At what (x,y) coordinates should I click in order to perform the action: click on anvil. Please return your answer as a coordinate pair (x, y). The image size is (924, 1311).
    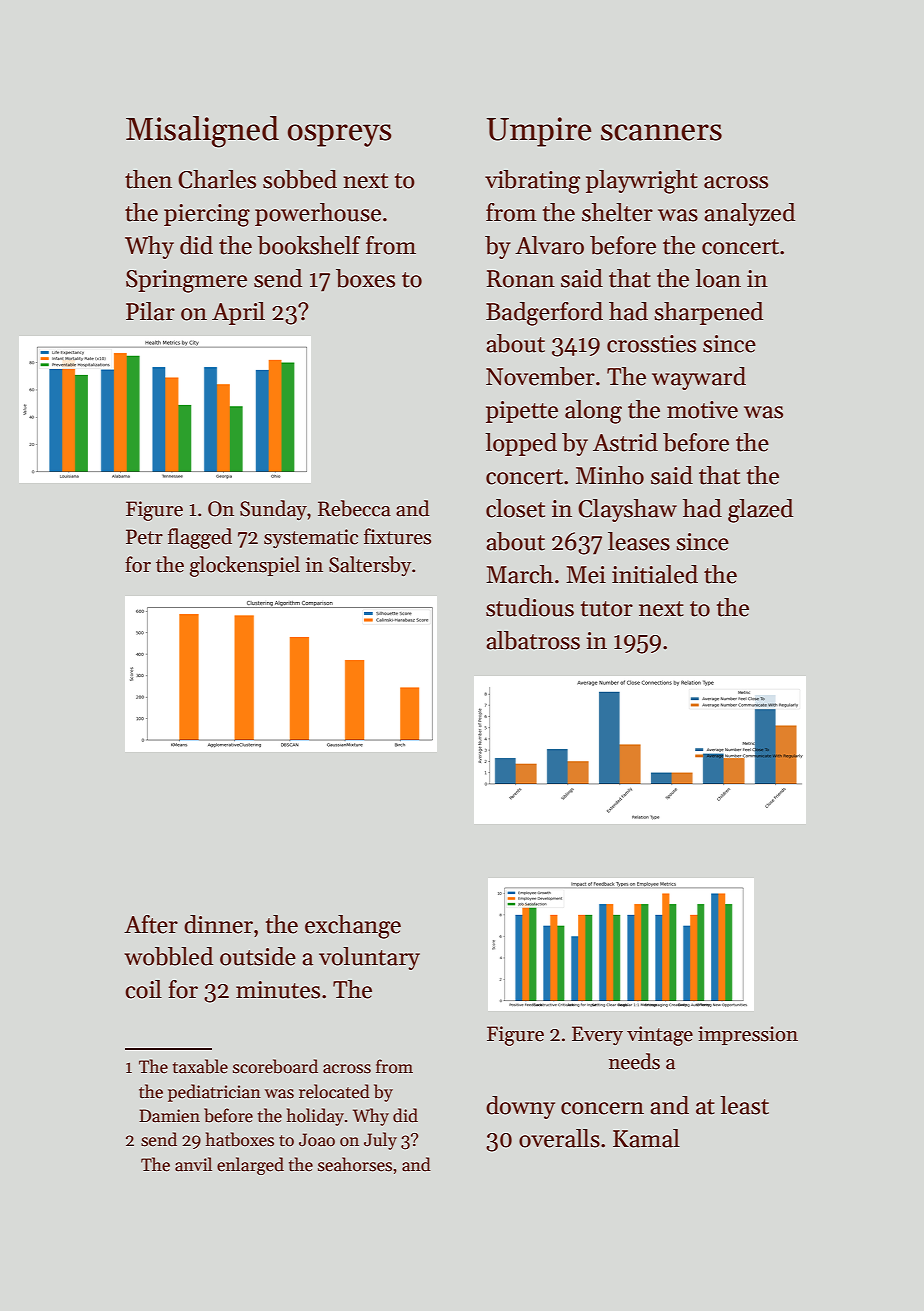
    Looking at the image, I should click on (193, 1164).
